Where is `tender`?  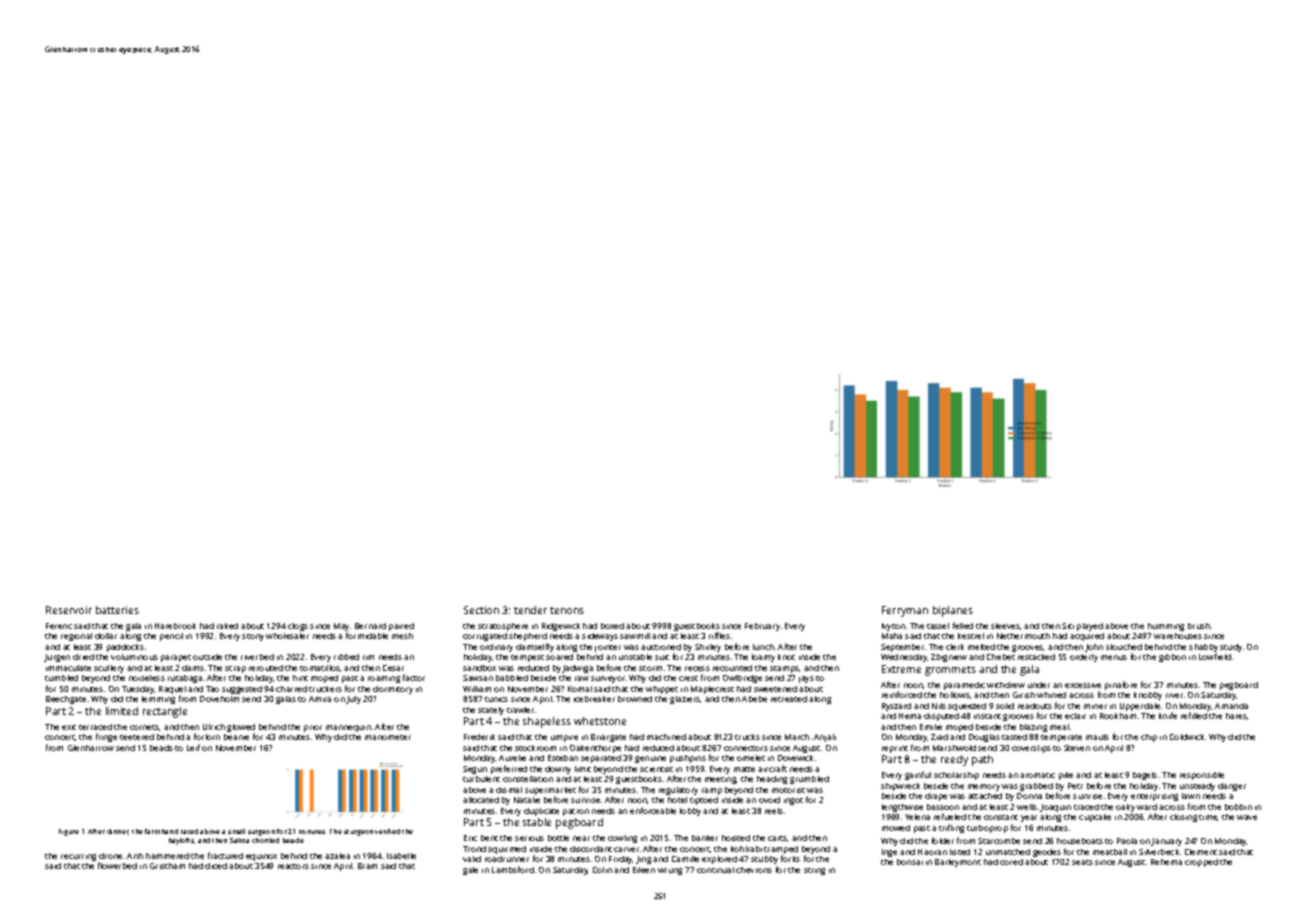
tender is located at coordinates (530, 610).
